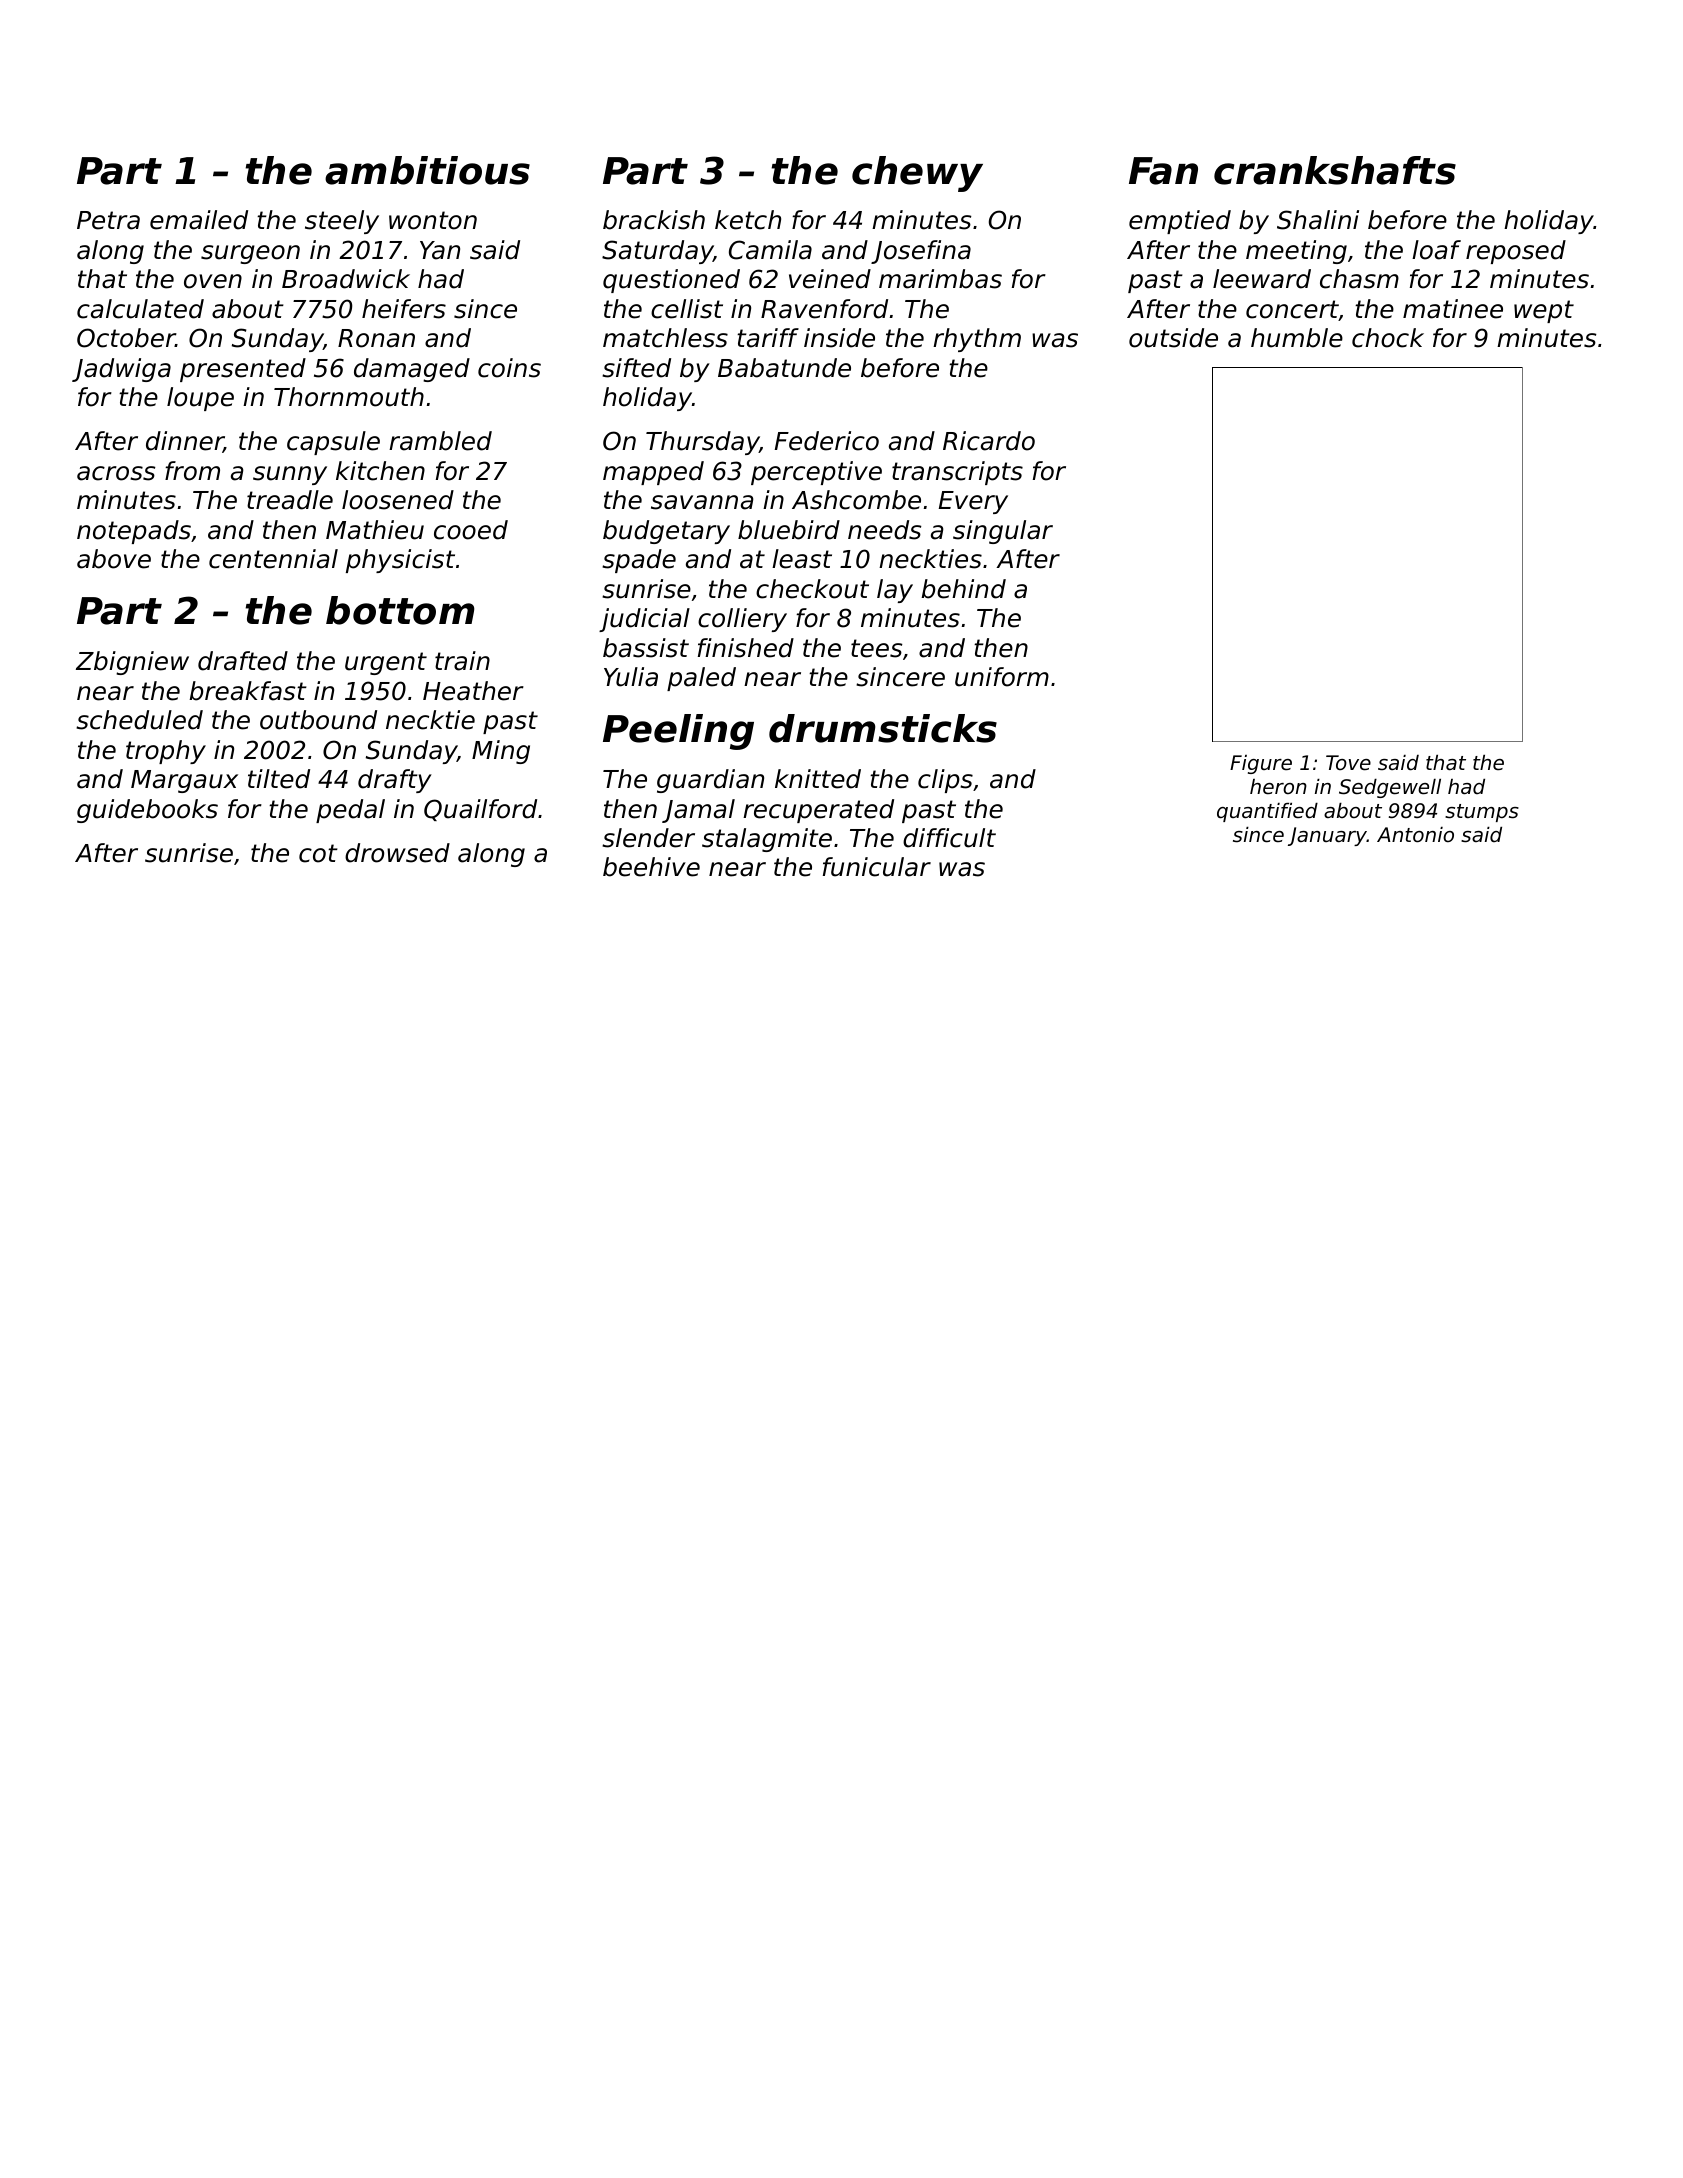 This image has width=1683, height=2178. Describe the element at coordinates (1415, 835) in the image. I see `Antonio` at that location.
